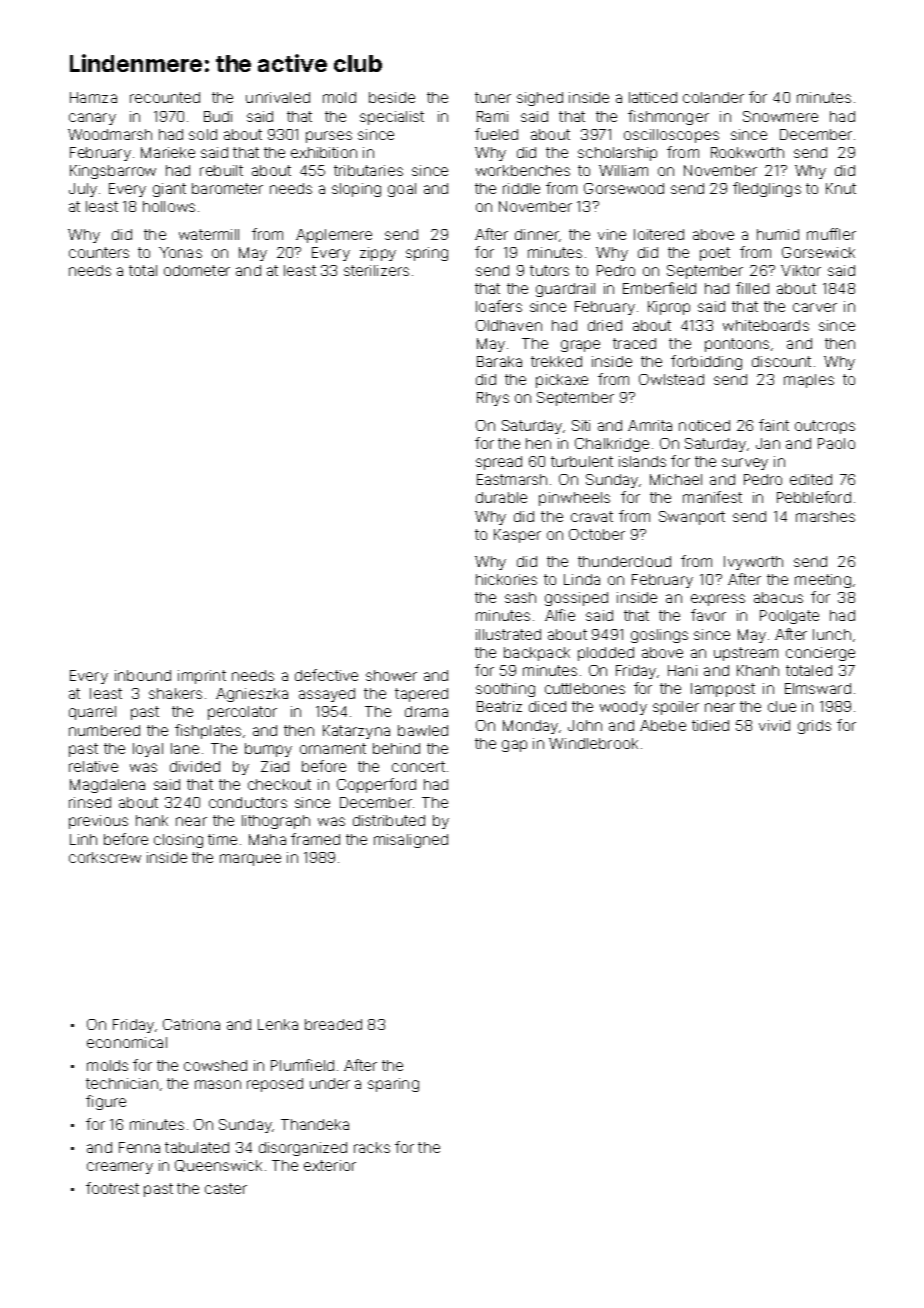  I want to click on colander, so click(713, 97).
